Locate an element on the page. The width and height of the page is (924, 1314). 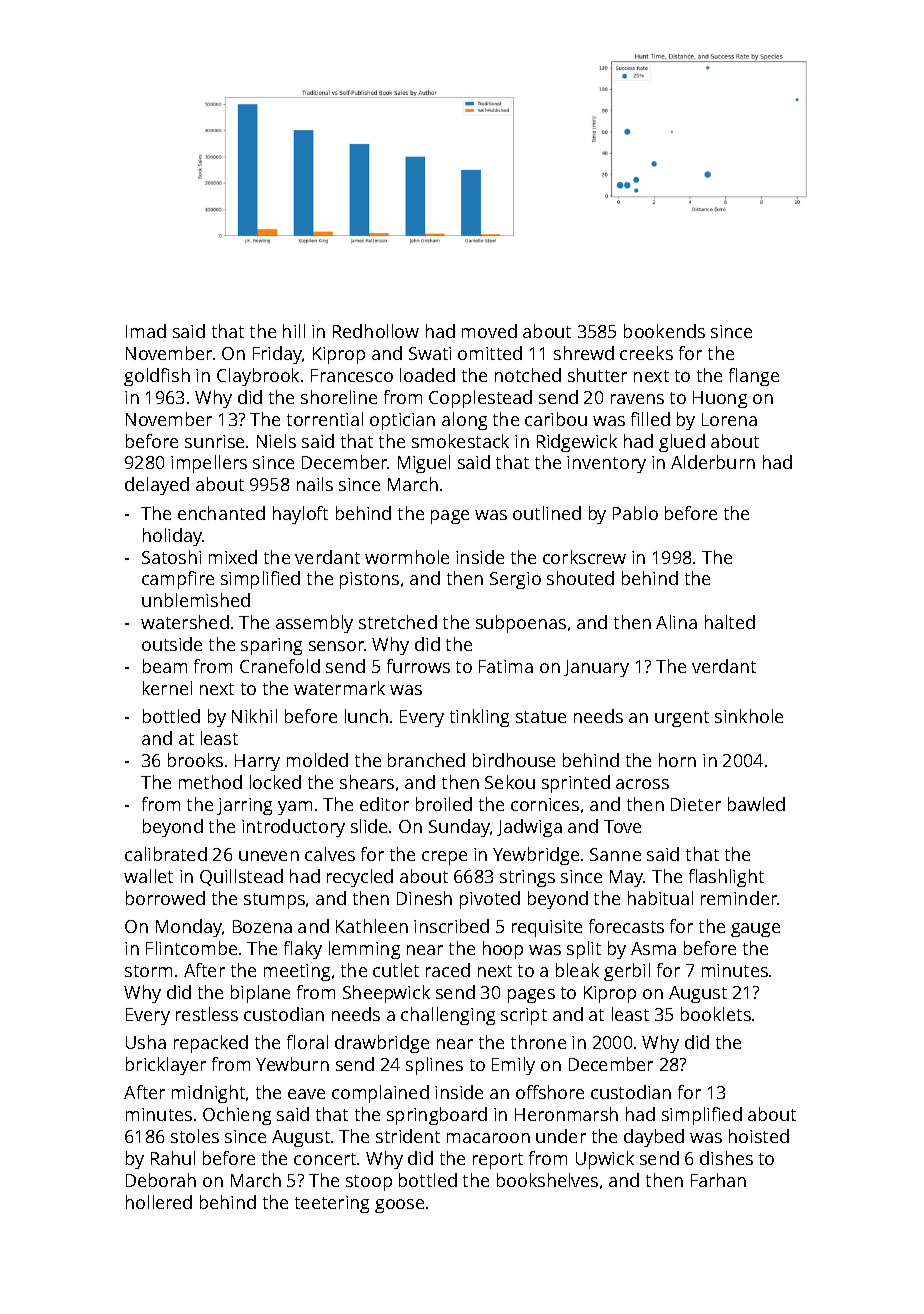
Alina is located at coordinates (676, 622).
